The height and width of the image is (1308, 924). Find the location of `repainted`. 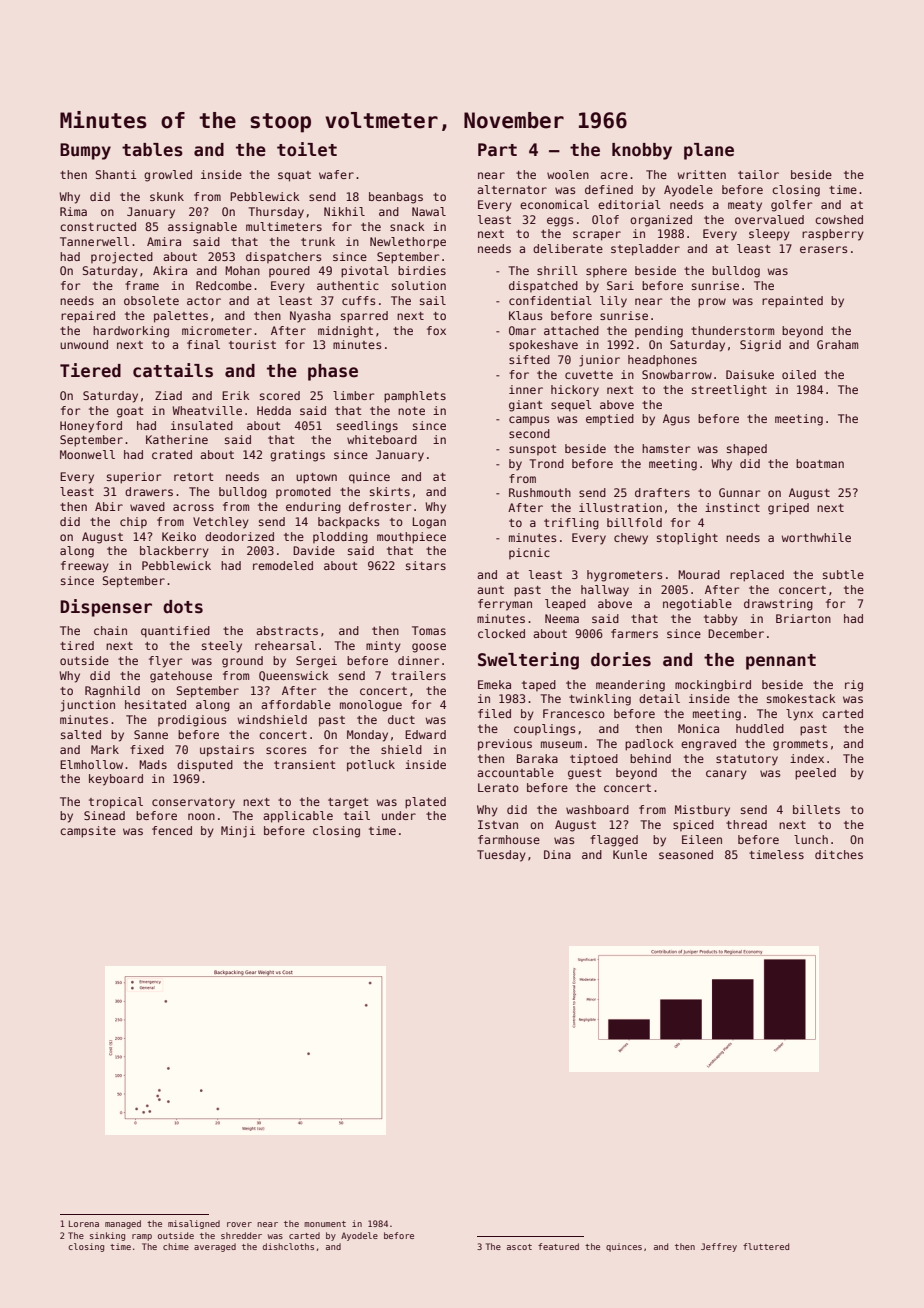

repainted is located at coordinates (792, 302).
